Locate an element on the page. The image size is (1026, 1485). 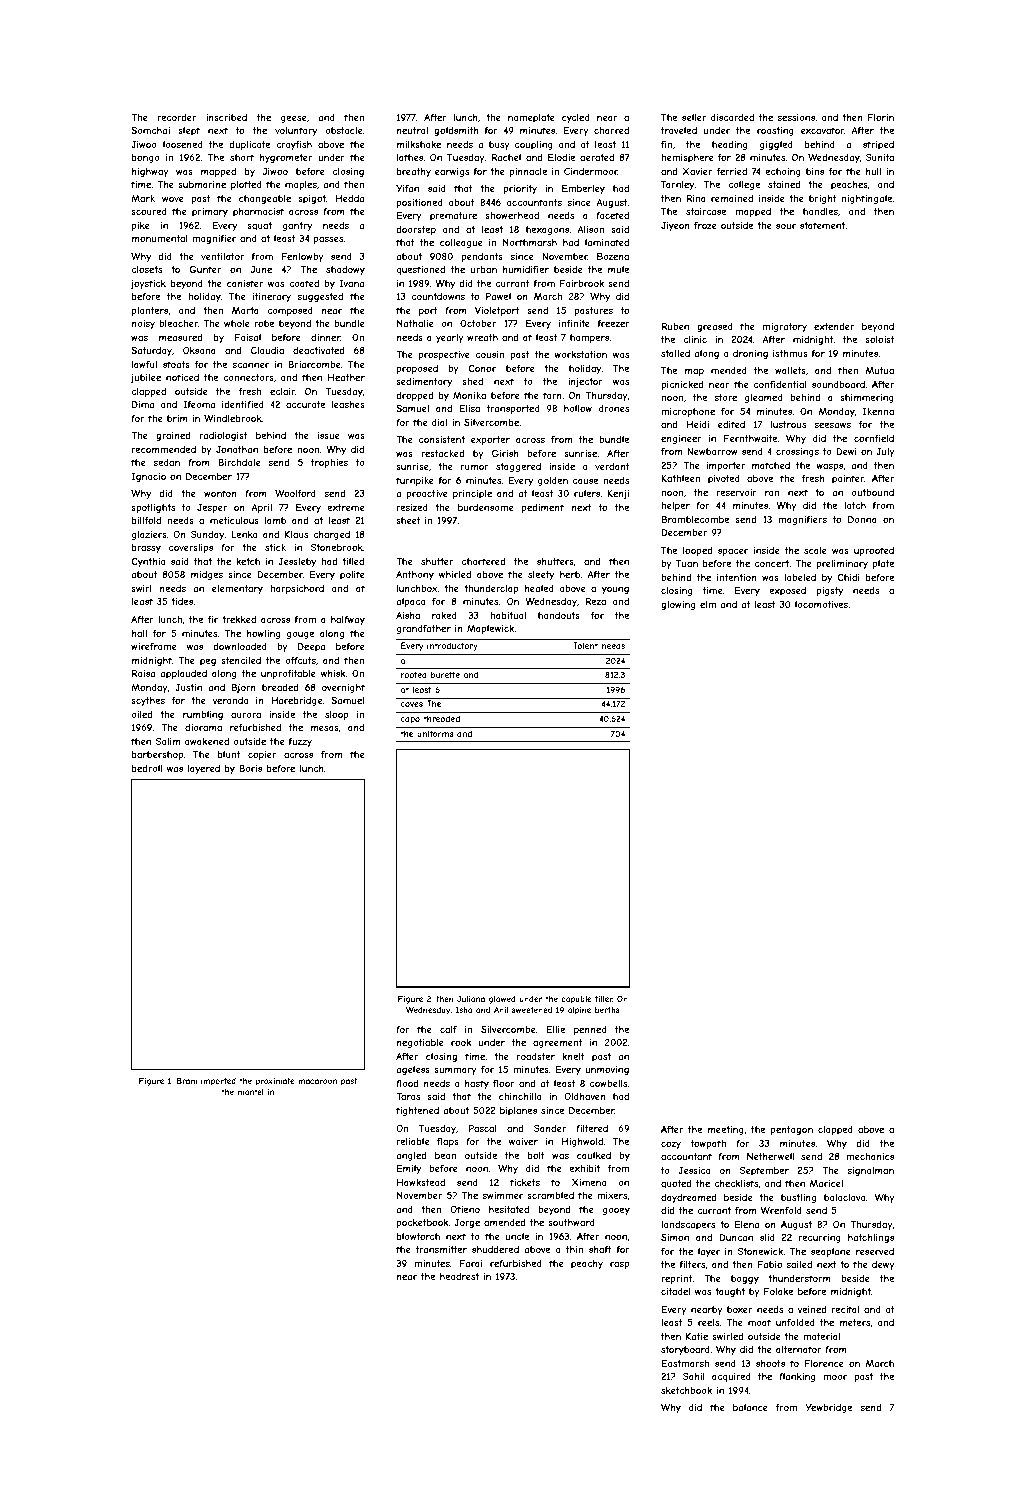
mantel is located at coordinates (251, 1092).
